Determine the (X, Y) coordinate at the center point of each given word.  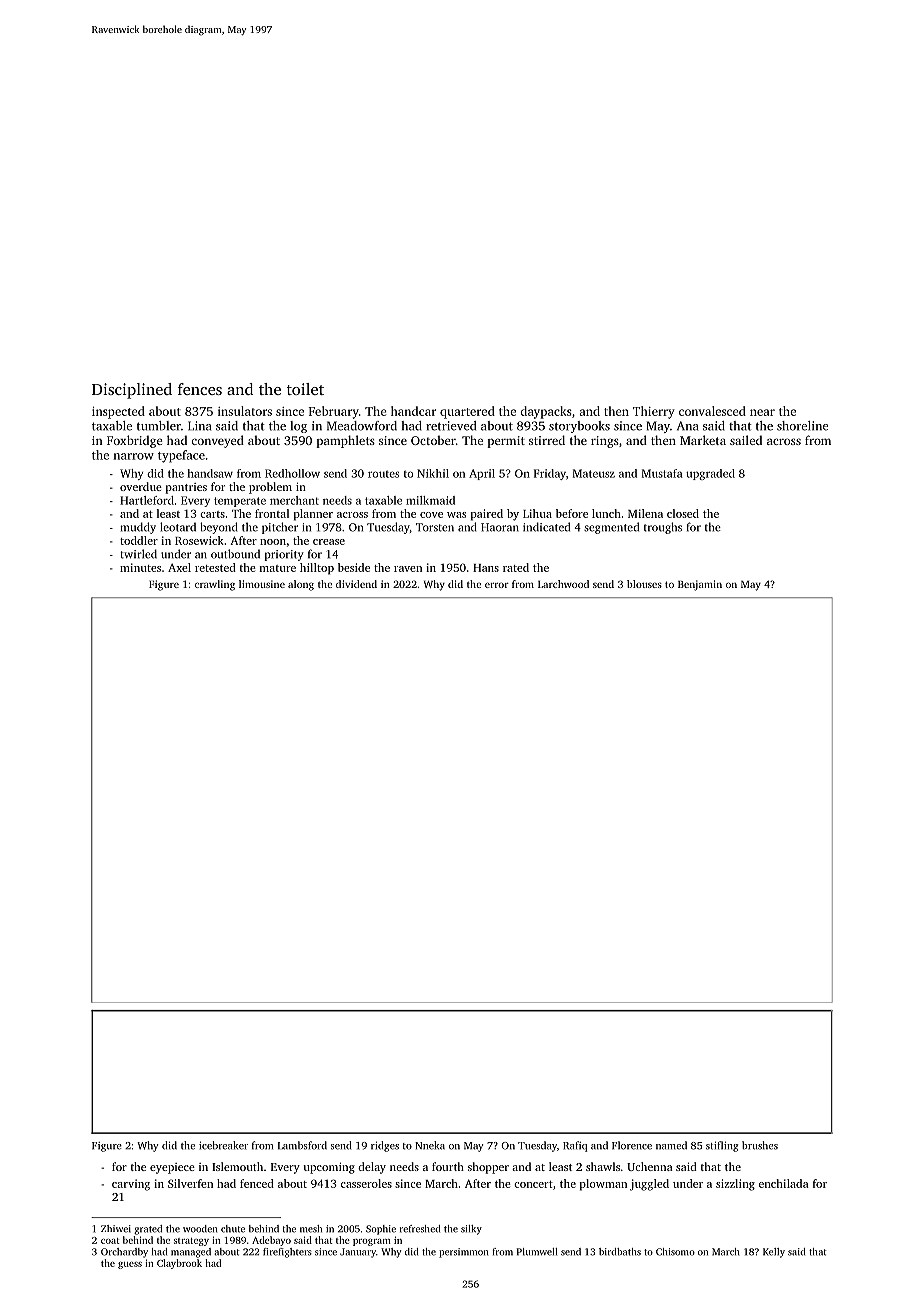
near (762, 412)
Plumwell (537, 1252)
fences (200, 389)
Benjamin (700, 585)
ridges (385, 1146)
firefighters (287, 1253)
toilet (305, 389)
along (301, 585)
